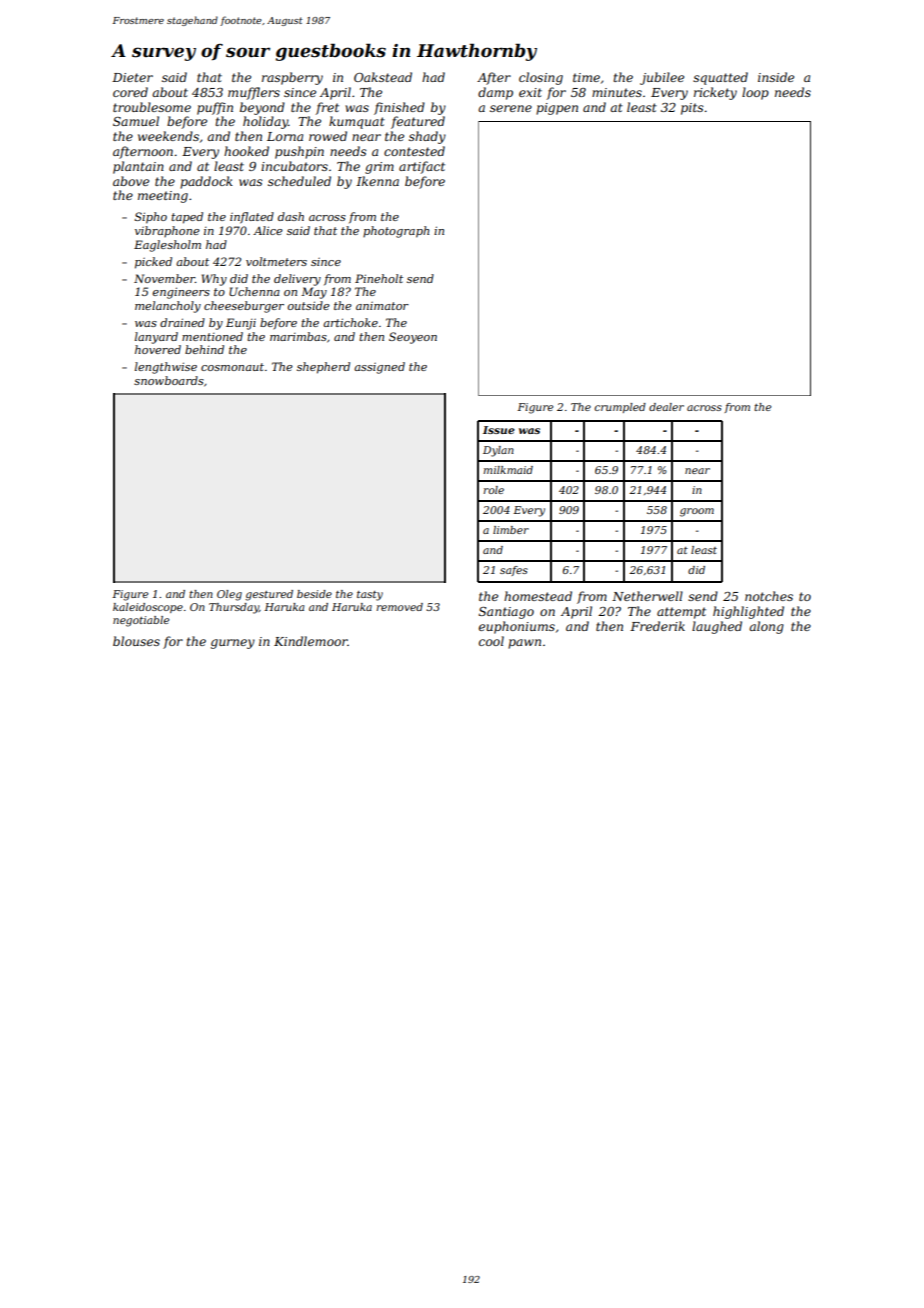  I want to click on mufflers, so click(254, 93).
